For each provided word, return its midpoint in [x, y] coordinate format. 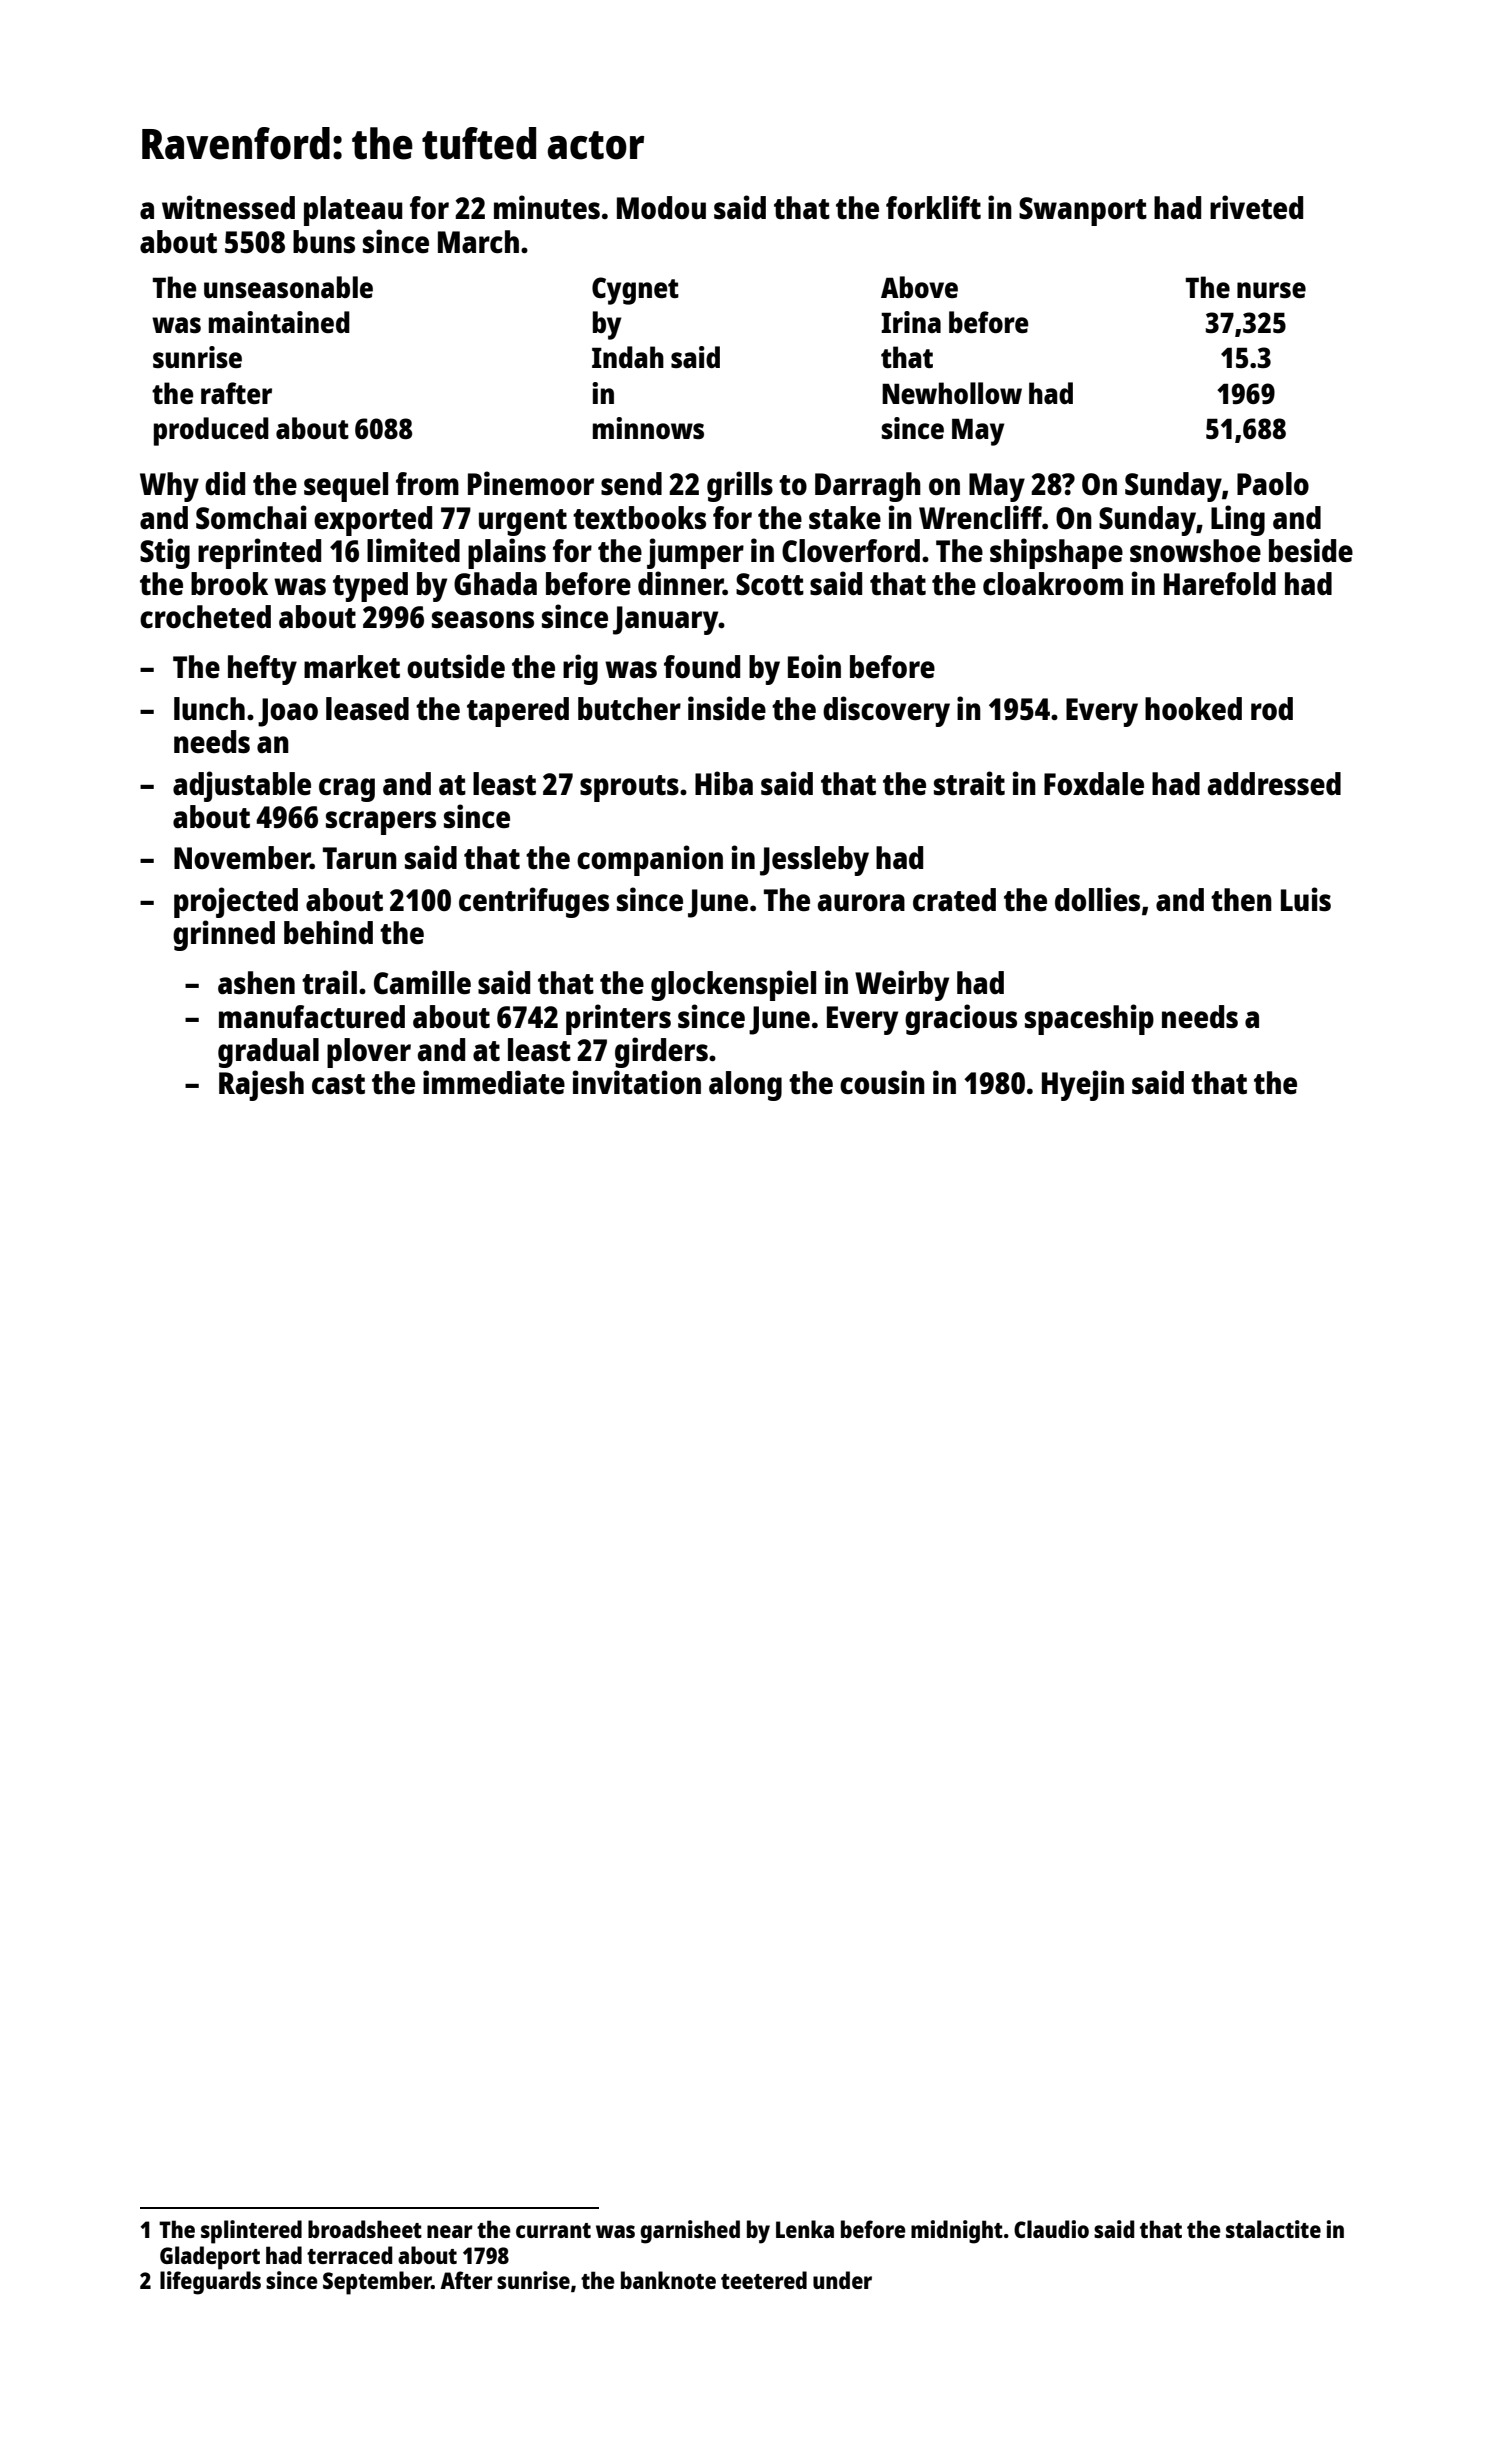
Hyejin [1083, 1085]
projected [236, 902]
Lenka [805, 2229]
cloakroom [1053, 583]
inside [727, 708]
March [478, 241]
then [1241, 900]
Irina [911, 322]
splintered [251, 2232]
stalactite [1273, 2229]
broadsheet [365, 2229]
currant [553, 2230]
